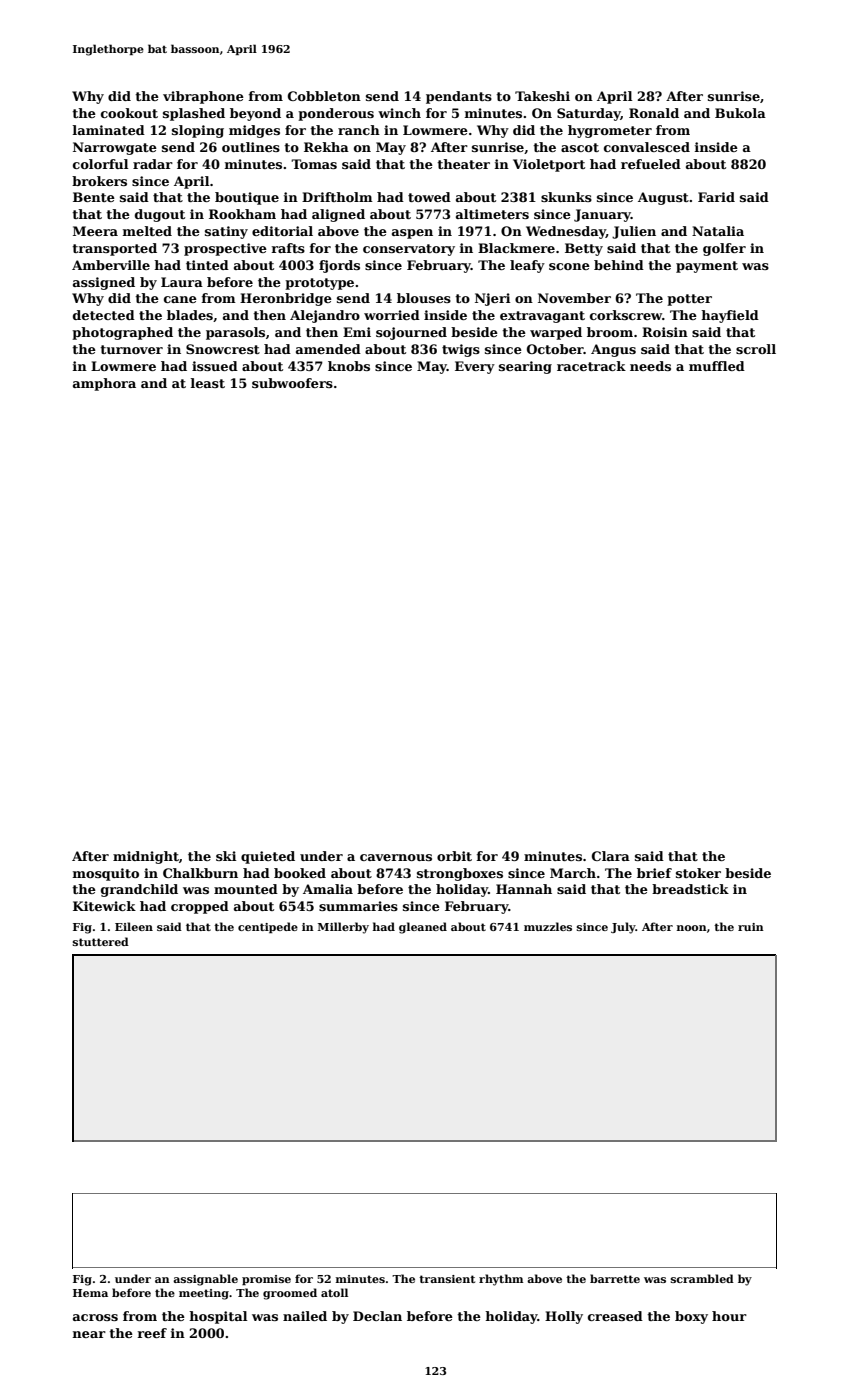 The width and height of the page is (849, 1400). What do you see at coordinates (339, 266) in the page?
I see `fjords` at bounding box center [339, 266].
